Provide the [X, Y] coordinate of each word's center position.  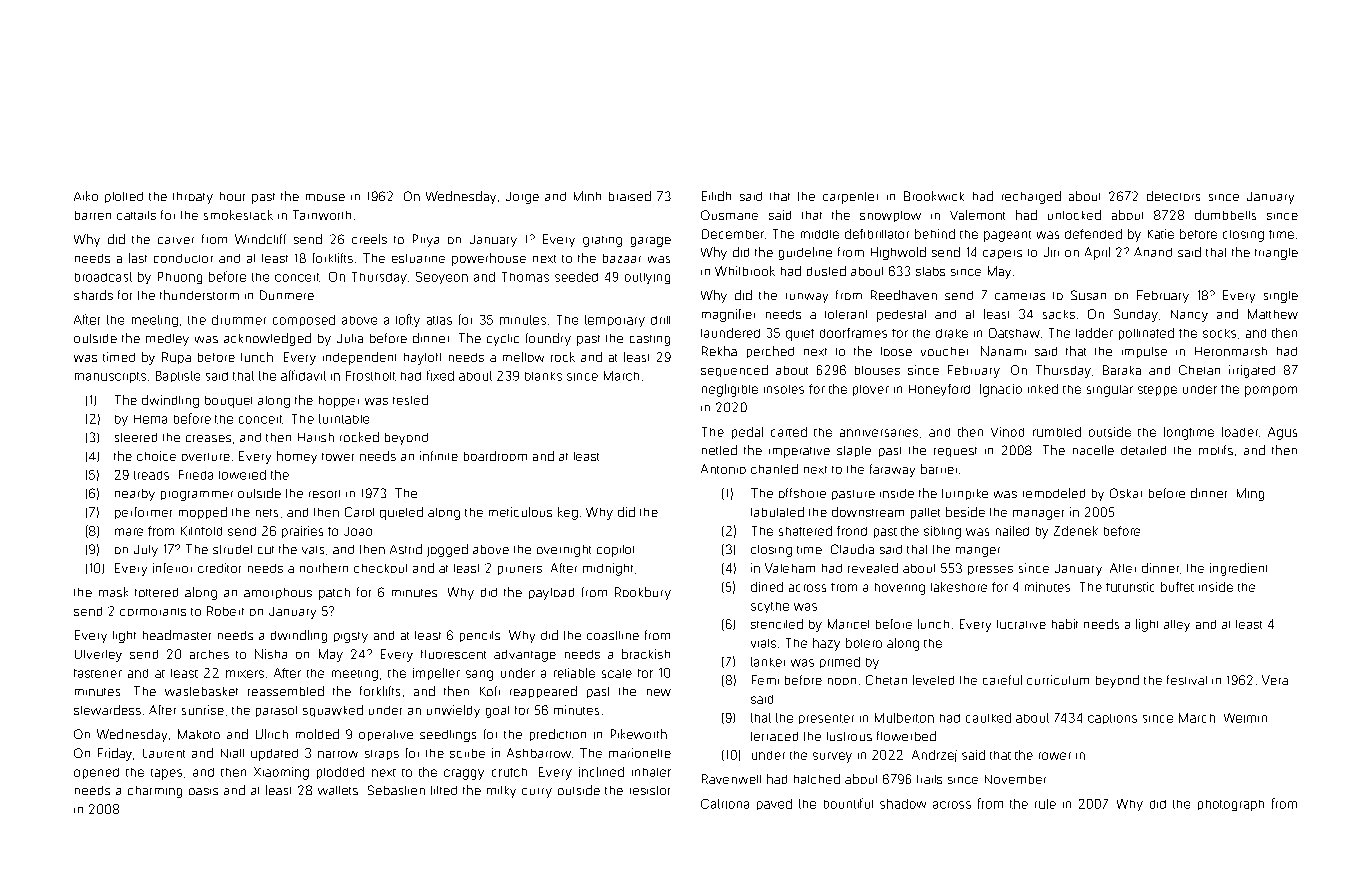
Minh [587, 196]
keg [568, 513]
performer [143, 513]
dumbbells [1225, 215]
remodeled [1054, 493]
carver [176, 240]
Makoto [199, 734]
